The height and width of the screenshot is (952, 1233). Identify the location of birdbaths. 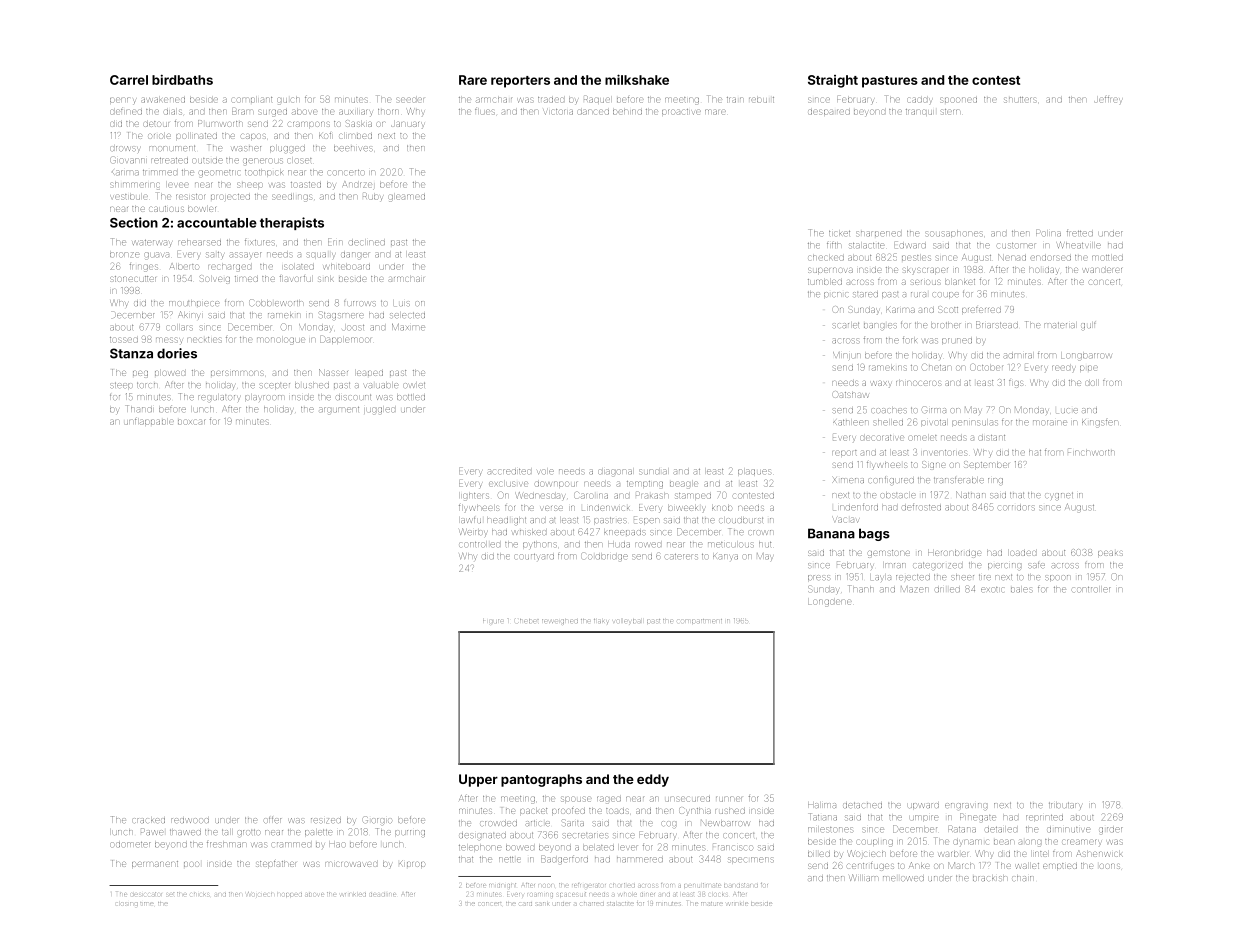
(182, 80).
